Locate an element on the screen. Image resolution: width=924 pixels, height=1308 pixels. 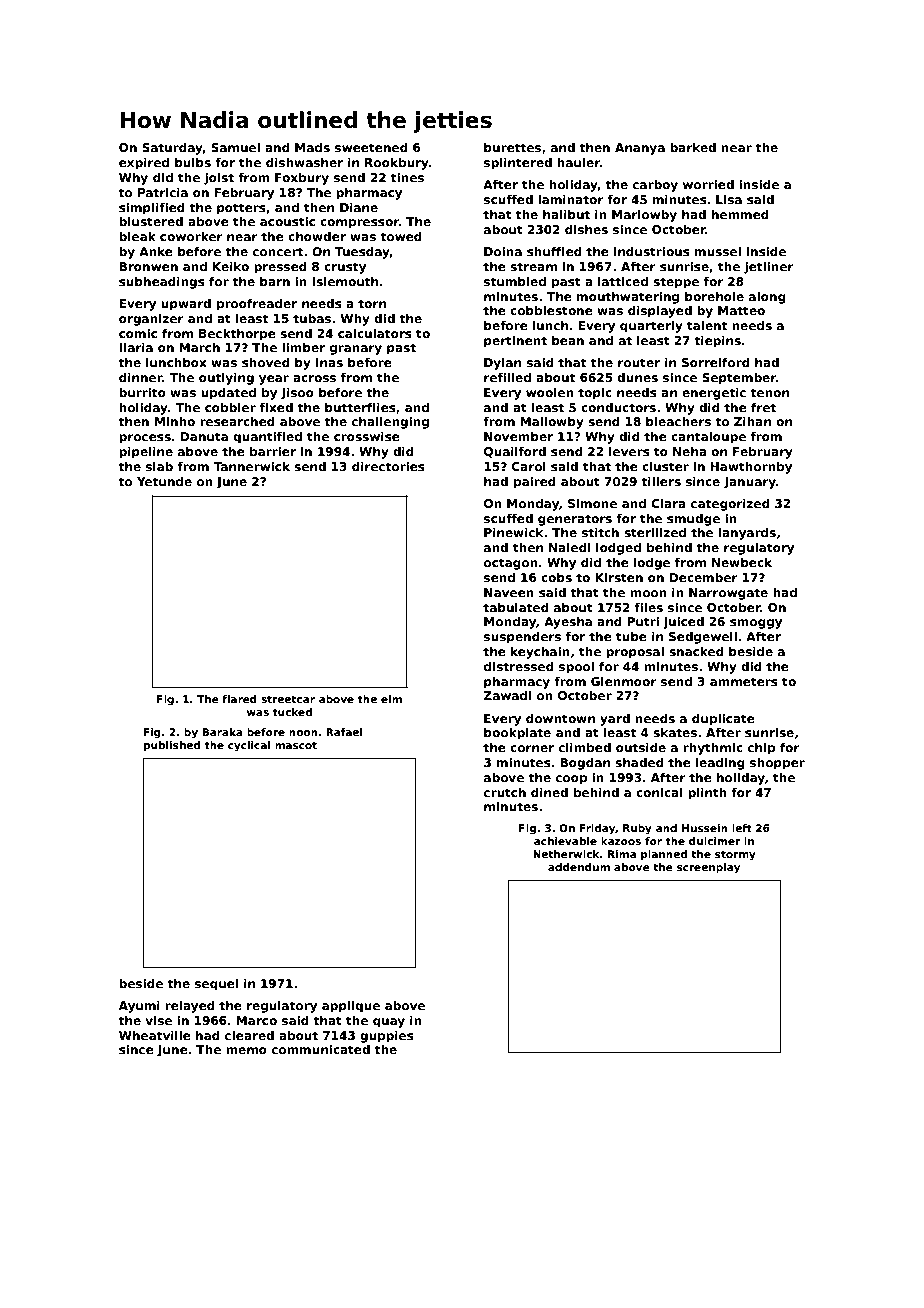
concert is located at coordinates (278, 251).
